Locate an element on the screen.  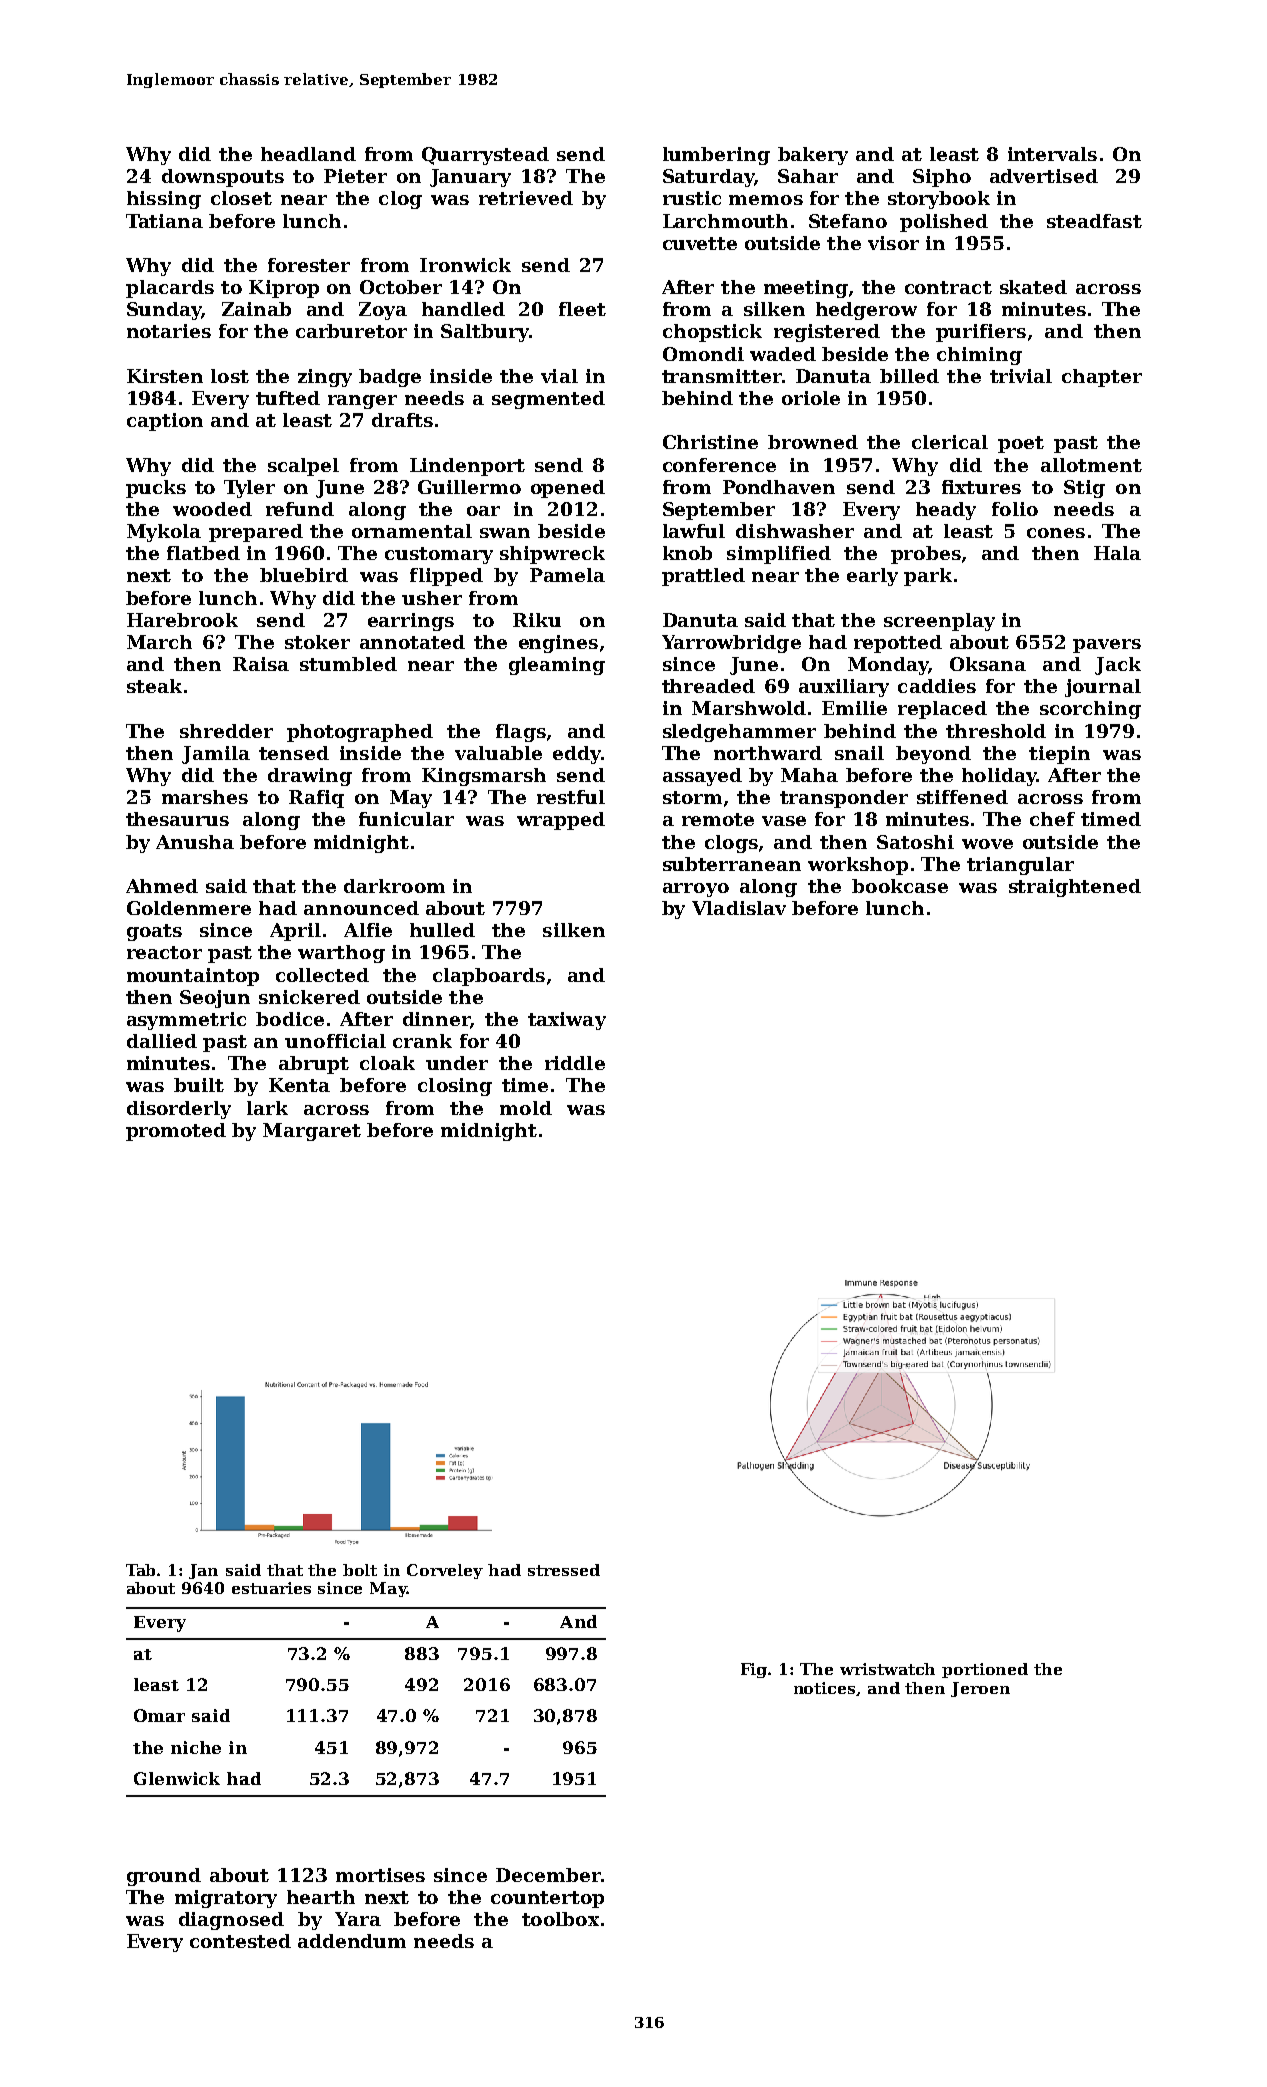
lumbering is located at coordinates (716, 156).
